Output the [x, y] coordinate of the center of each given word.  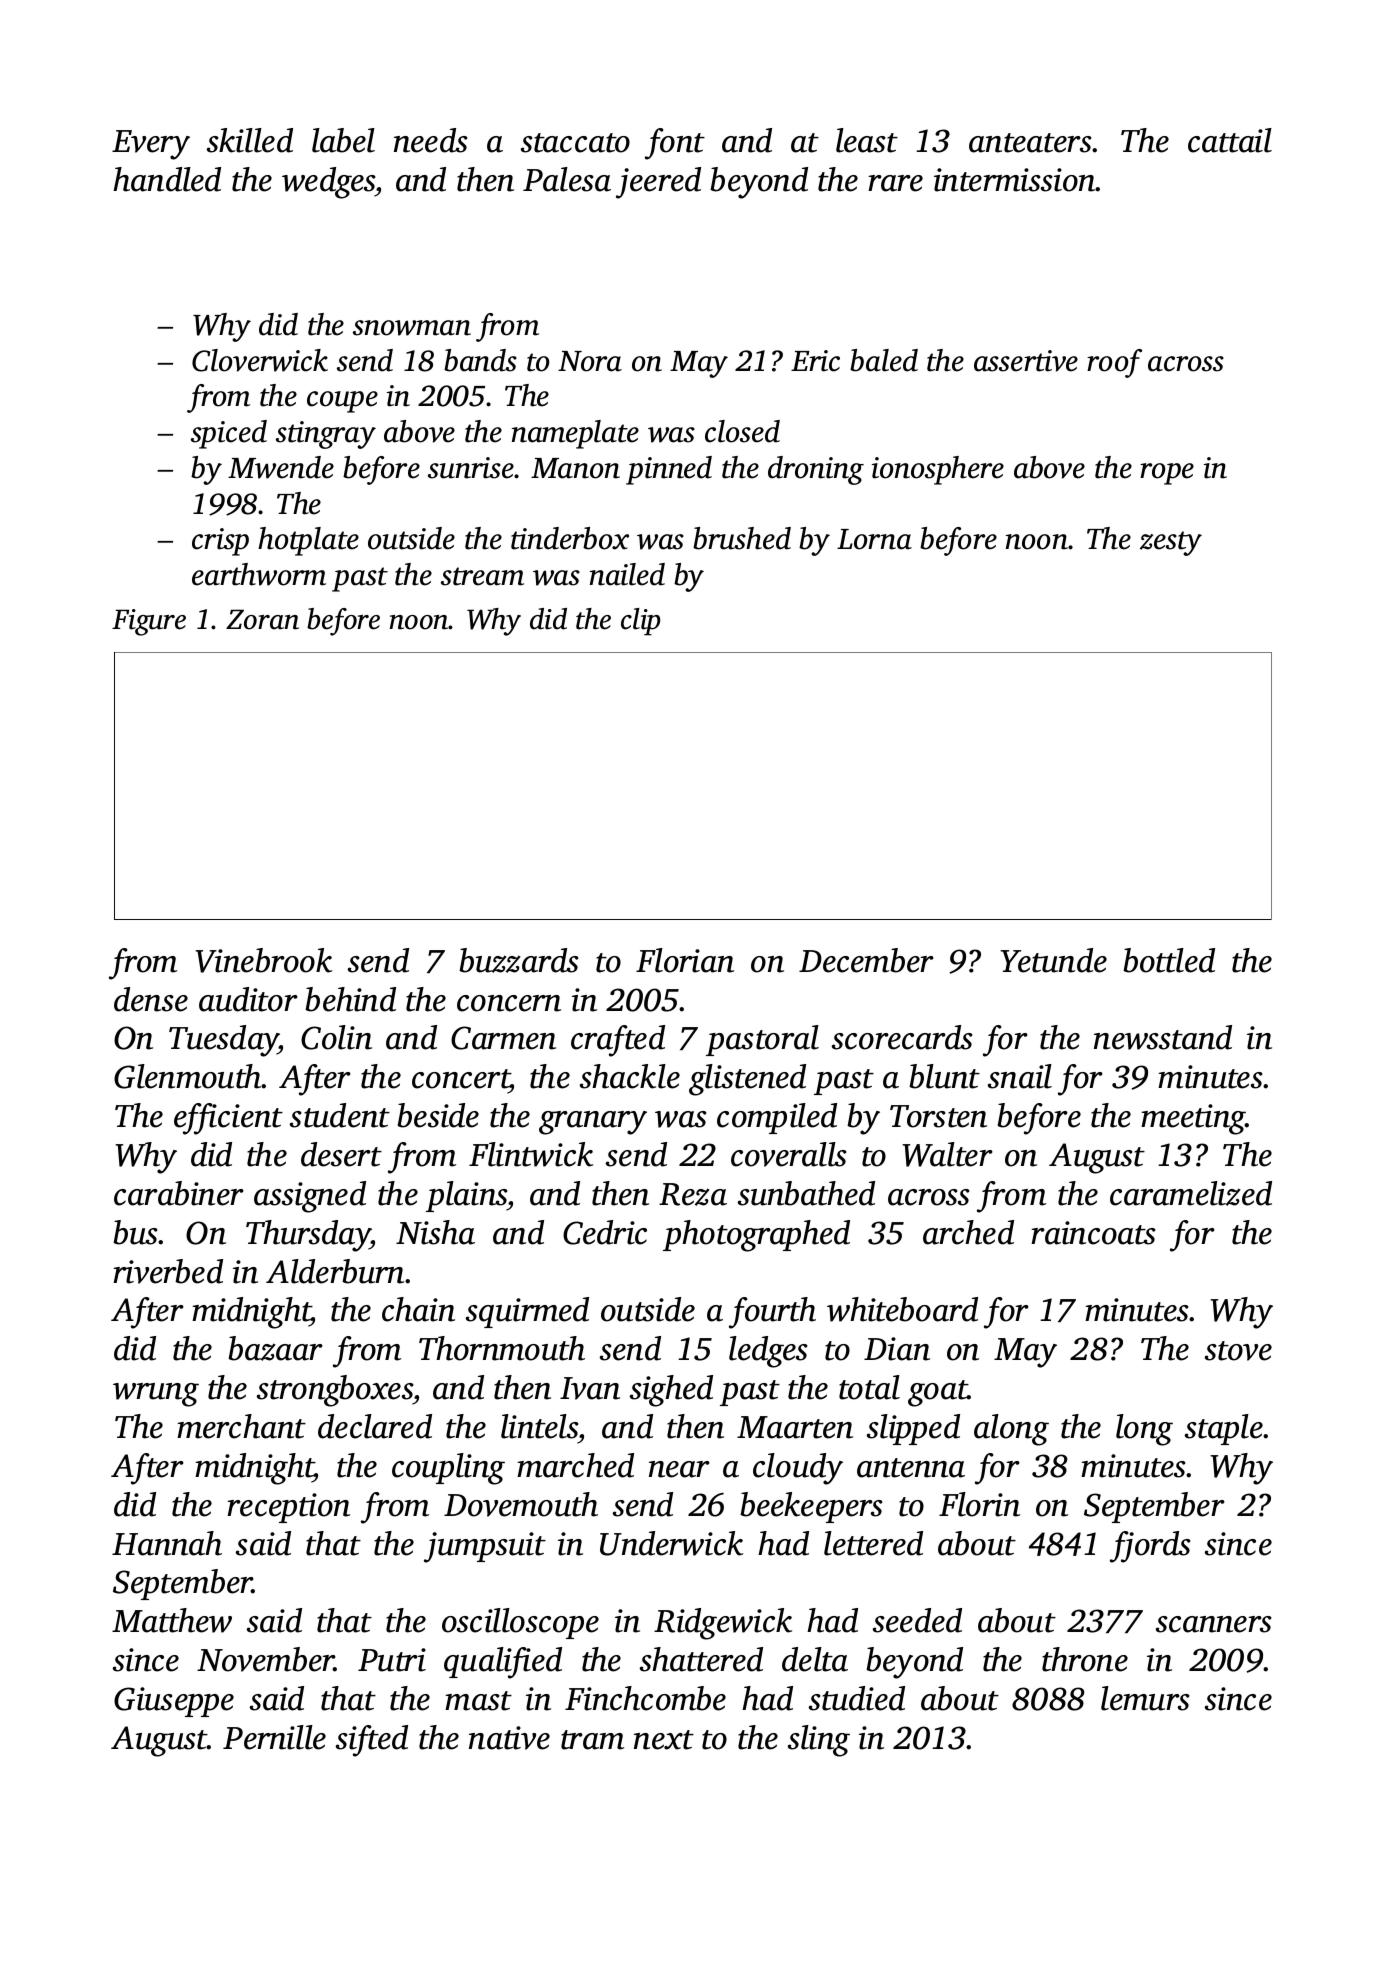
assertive [1026, 361]
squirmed [527, 1312]
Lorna [874, 539]
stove [1238, 1351]
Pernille [274, 1737]
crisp [220, 542]
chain [418, 1309]
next [664, 1740]
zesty [1171, 543]
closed [742, 431]
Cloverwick [260, 360]
